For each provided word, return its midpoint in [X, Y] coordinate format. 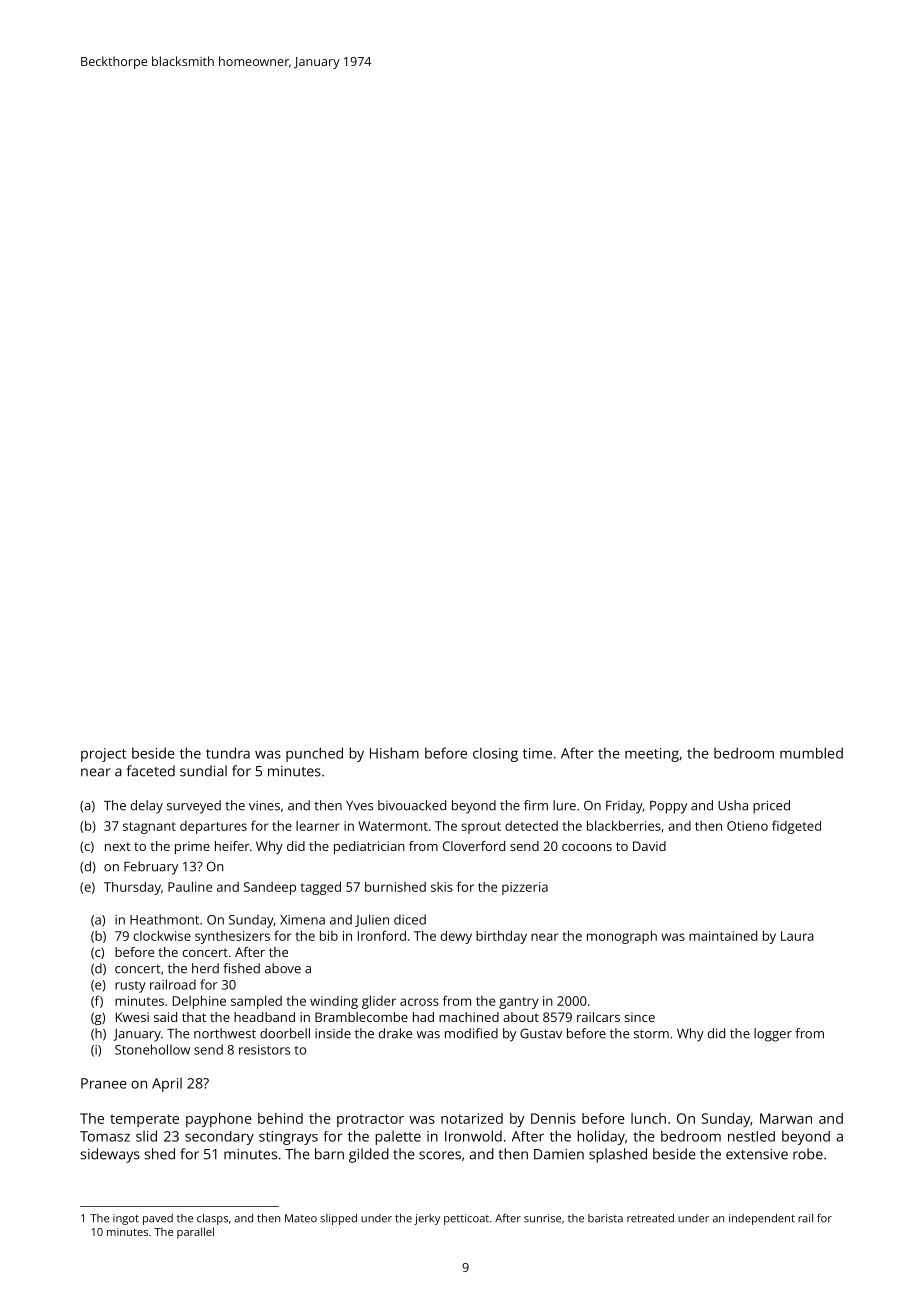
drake [395, 1033]
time [537, 753]
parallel [195, 1233]
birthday [501, 937]
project [103, 755]
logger [773, 1035]
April [167, 1084]
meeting [652, 755]
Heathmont [164, 919]
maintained [723, 935]
